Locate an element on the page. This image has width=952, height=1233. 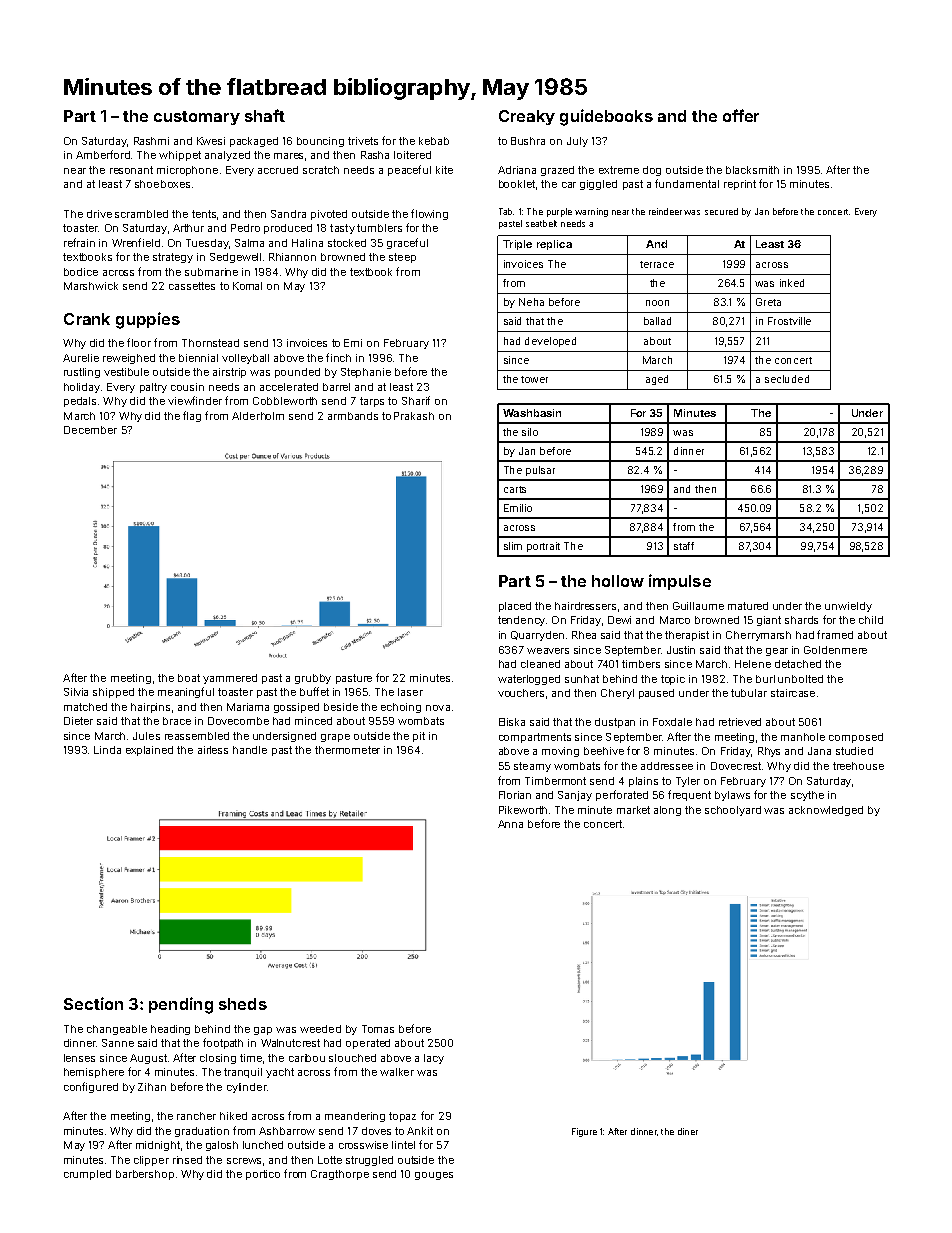
crumpled is located at coordinates (87, 1175).
